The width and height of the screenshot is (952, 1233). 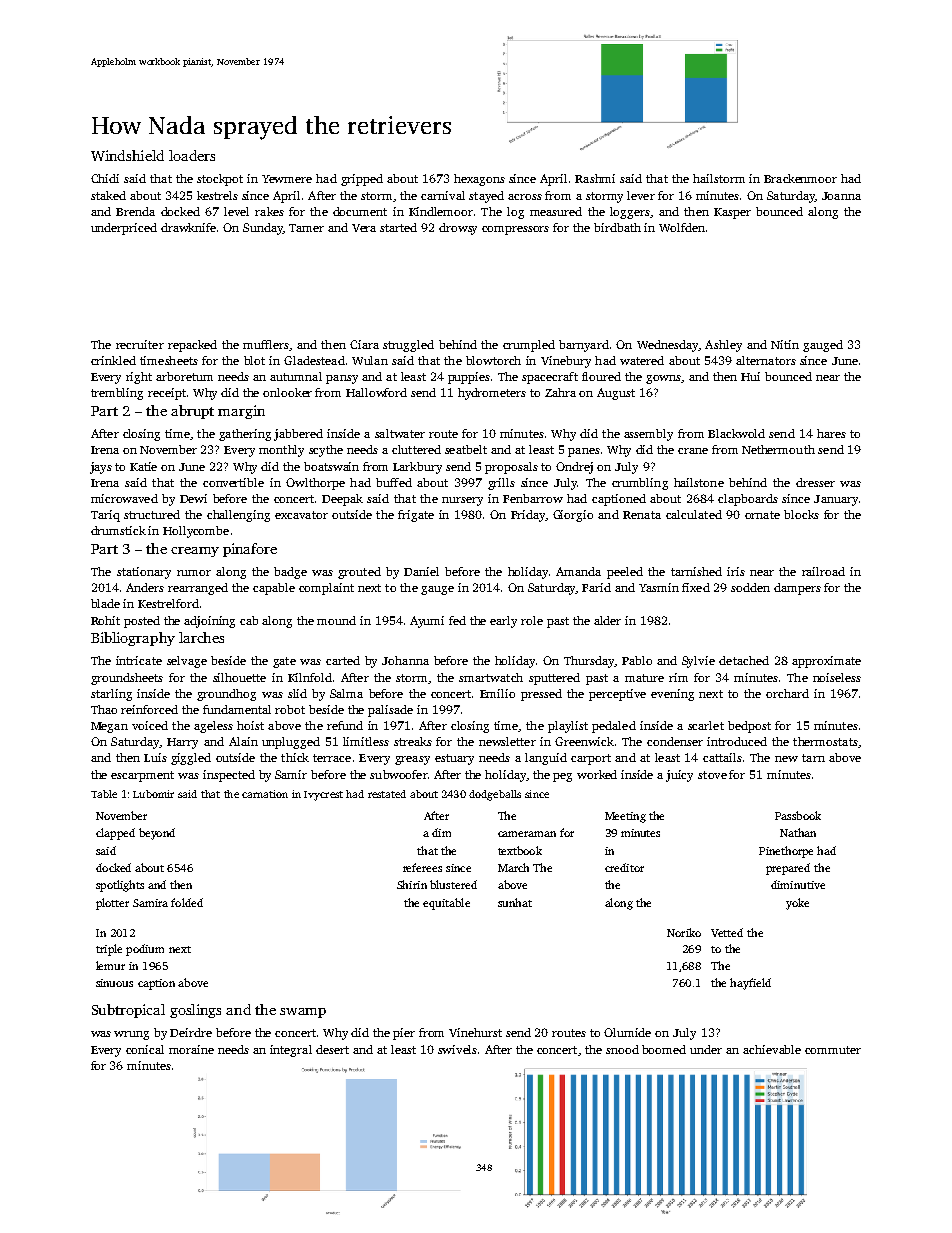 I want to click on stove, so click(x=712, y=775).
